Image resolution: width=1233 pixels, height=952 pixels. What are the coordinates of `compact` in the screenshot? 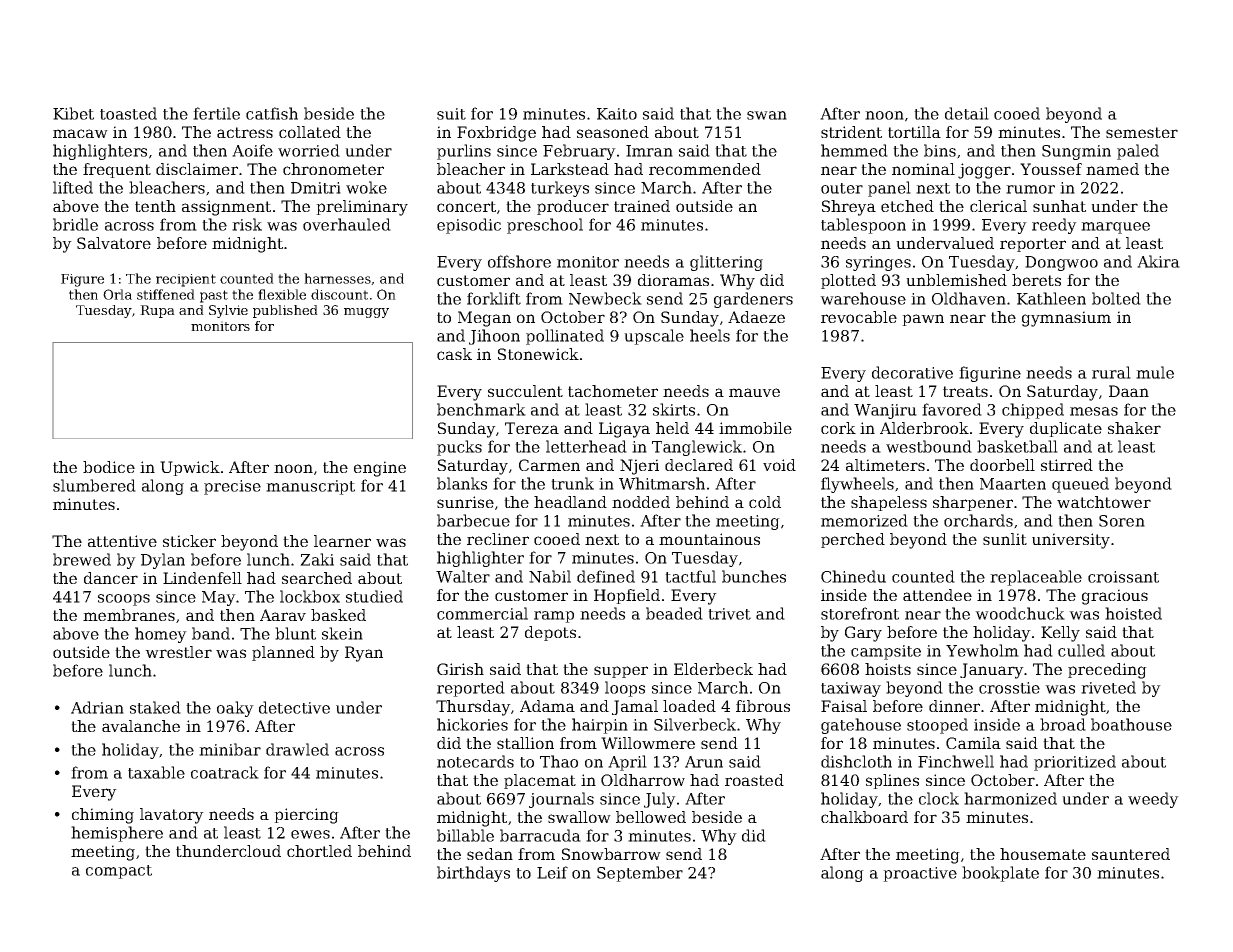 It's located at (119, 872).
